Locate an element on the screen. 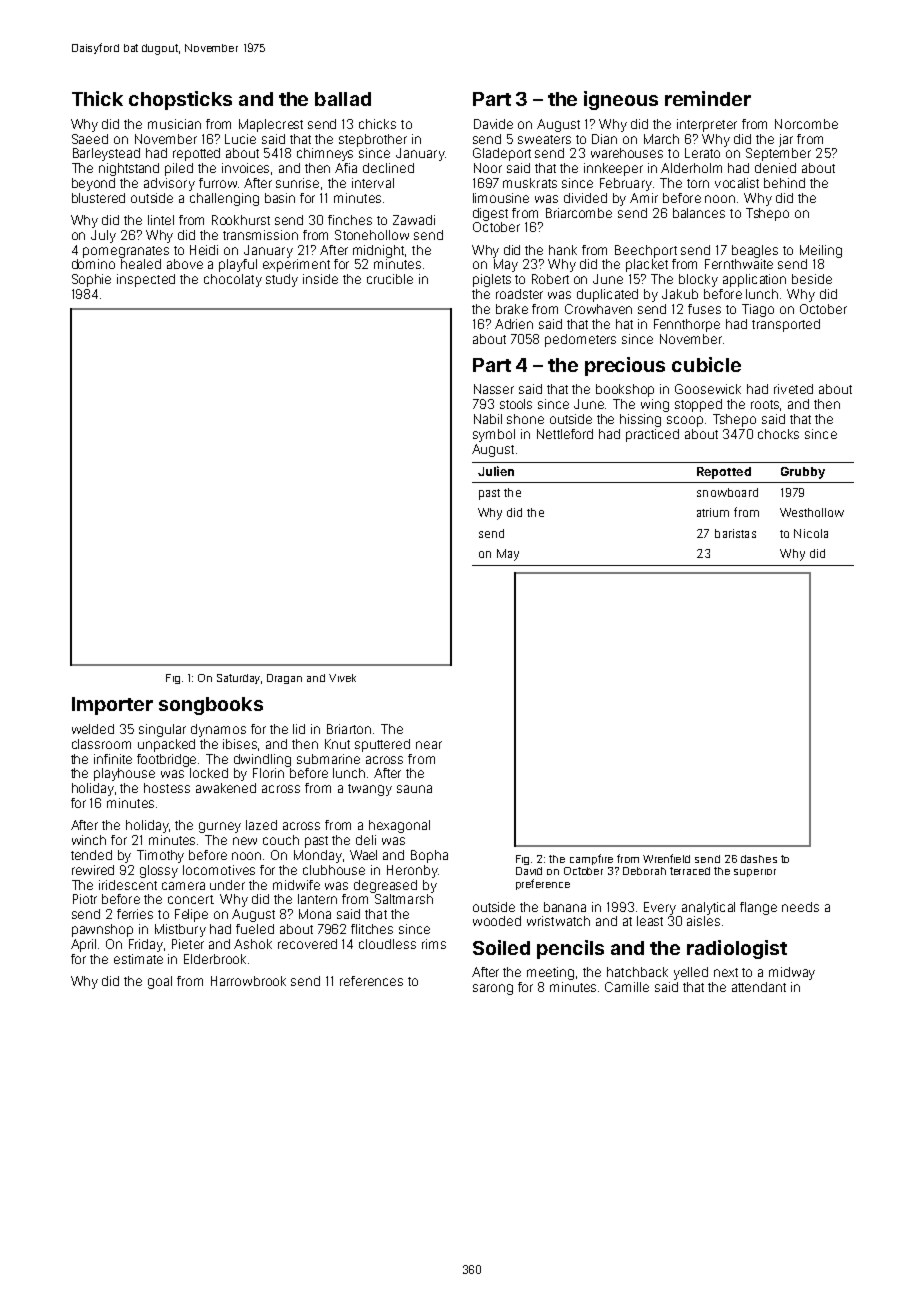 Image resolution: width=924 pixels, height=1308 pixels. dwindling is located at coordinates (262, 760).
